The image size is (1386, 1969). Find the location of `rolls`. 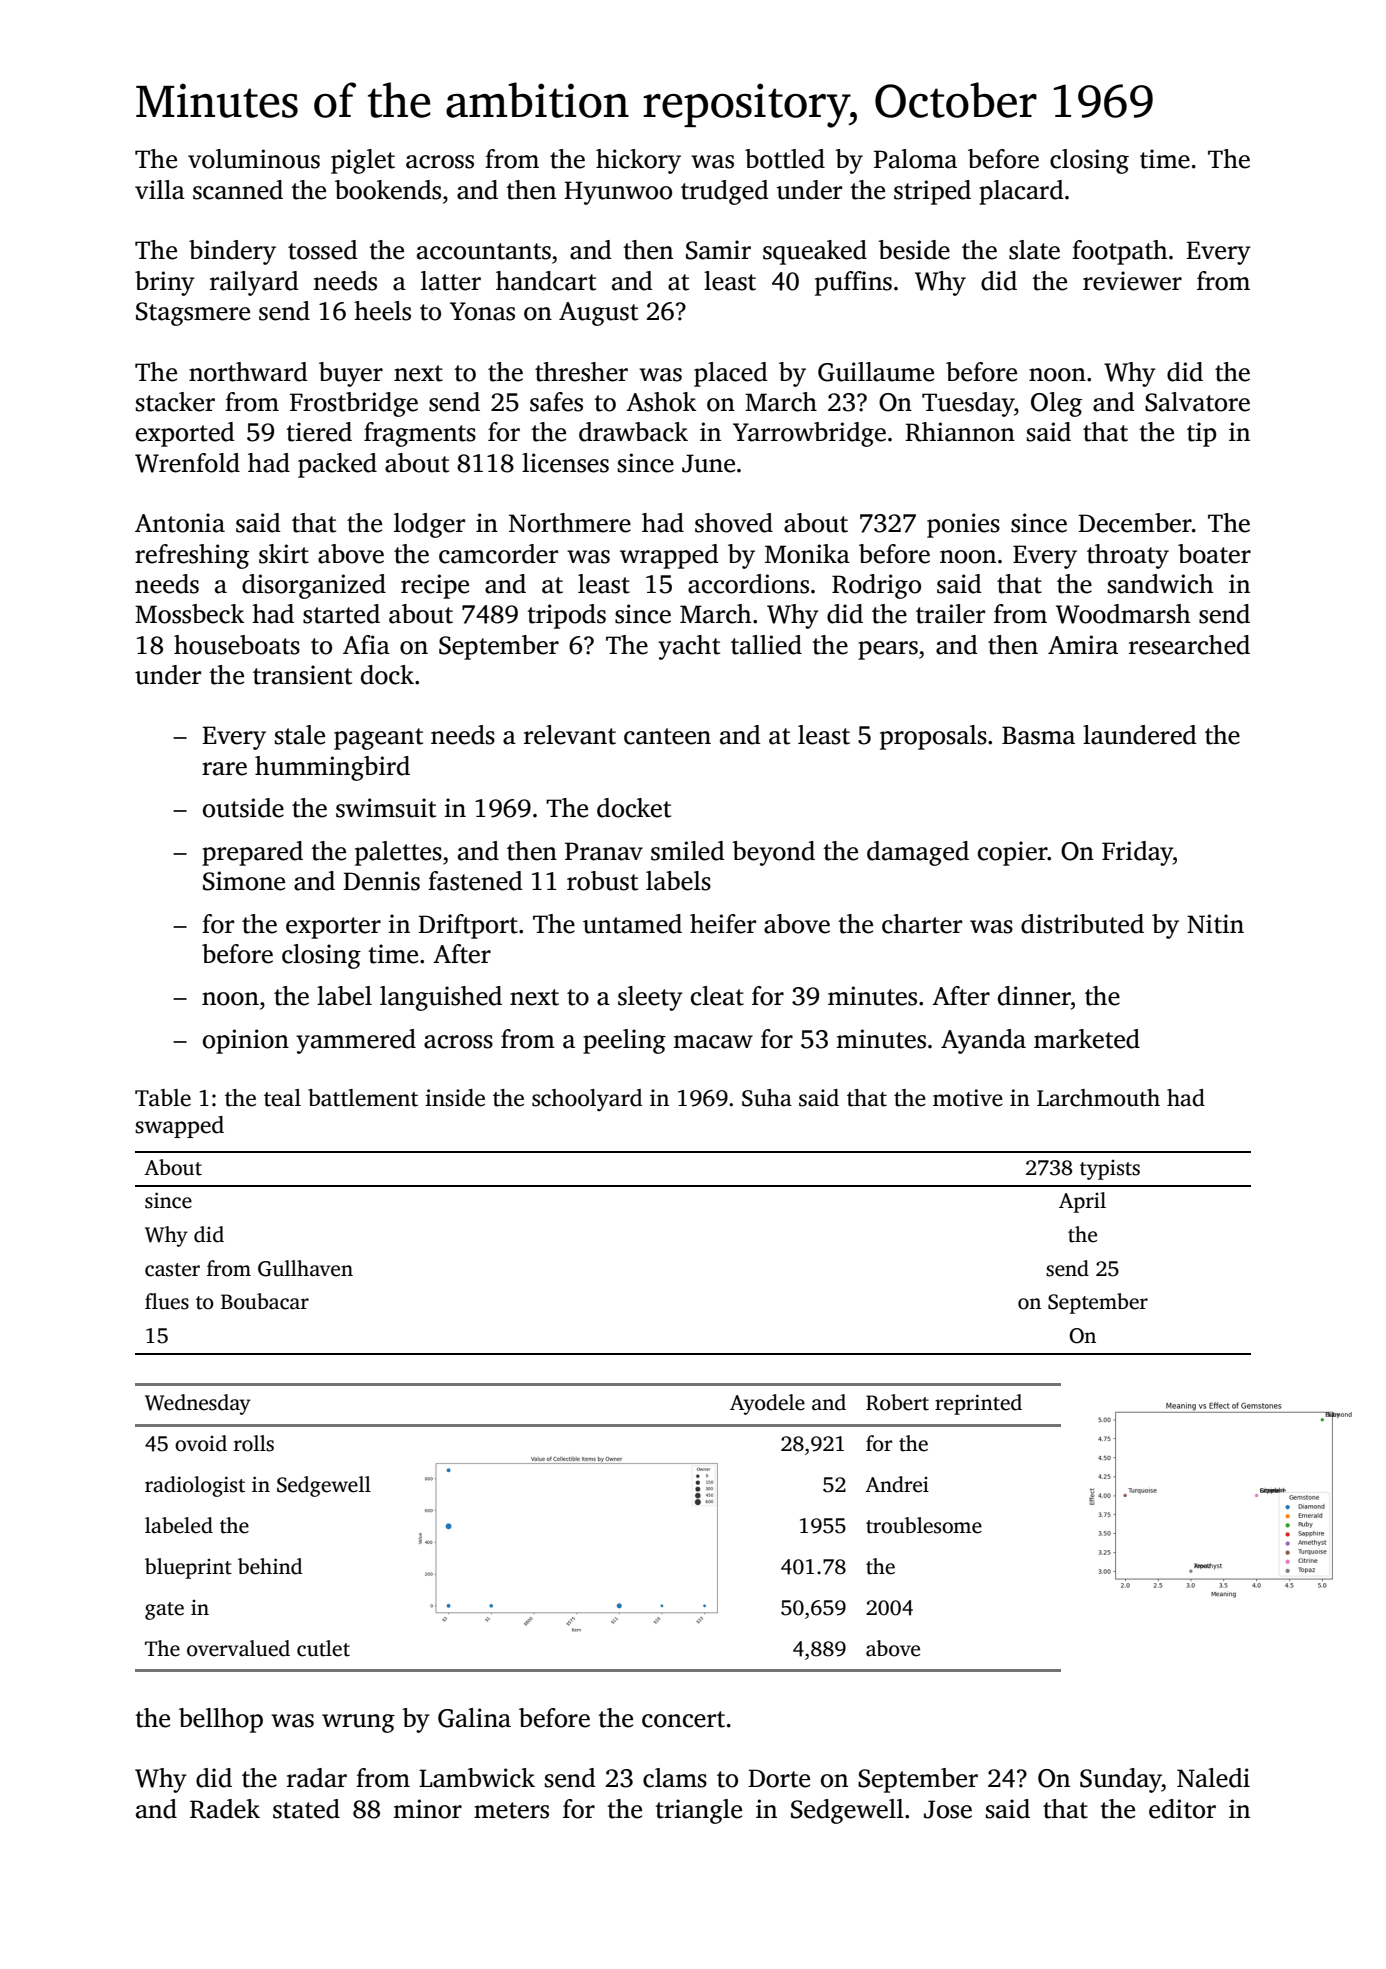

rolls is located at coordinates (254, 1443).
